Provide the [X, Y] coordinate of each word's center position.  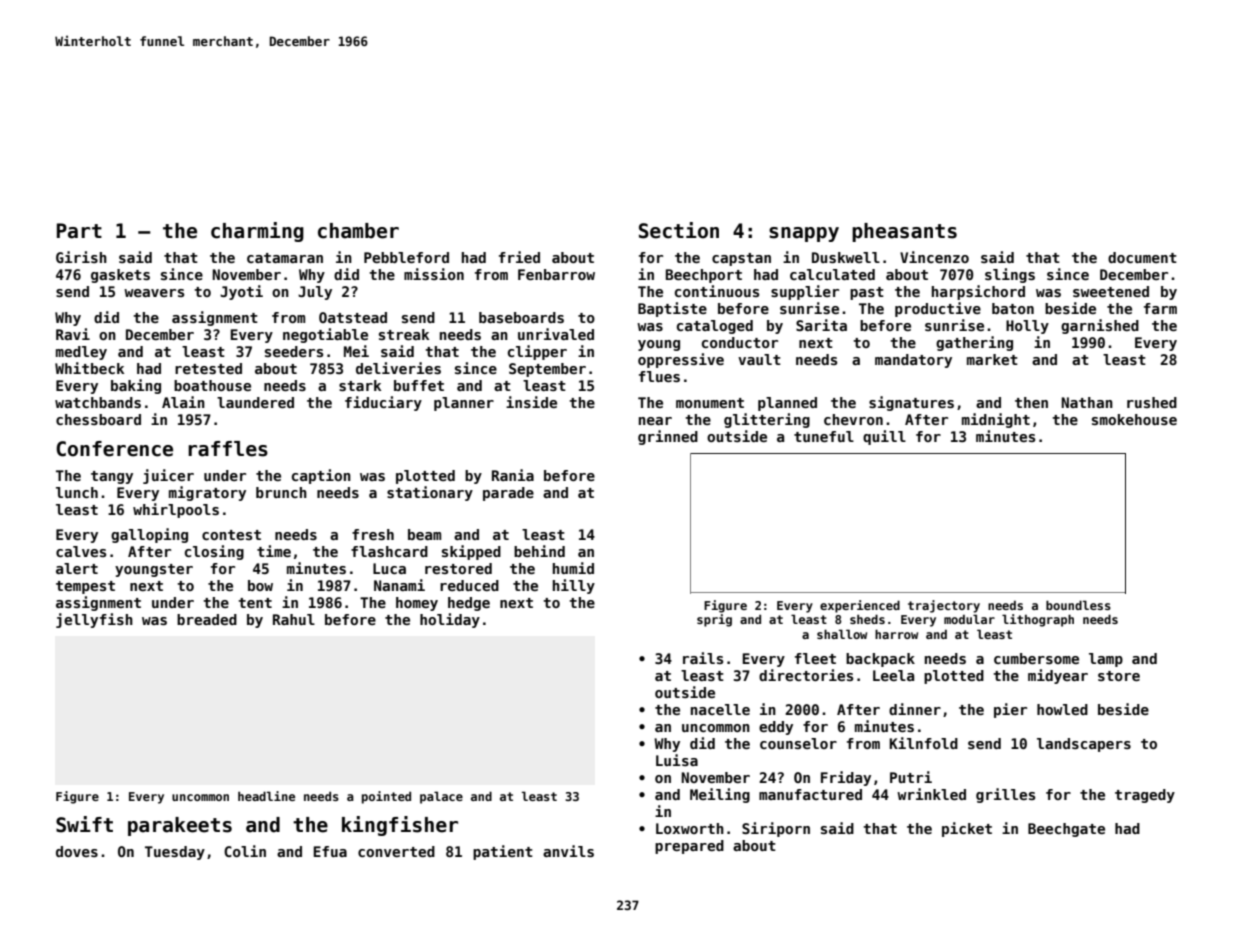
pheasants [904, 232]
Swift [84, 824]
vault [759, 359]
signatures [911, 403]
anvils [568, 851]
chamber [358, 231]
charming [257, 232]
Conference [114, 449]
